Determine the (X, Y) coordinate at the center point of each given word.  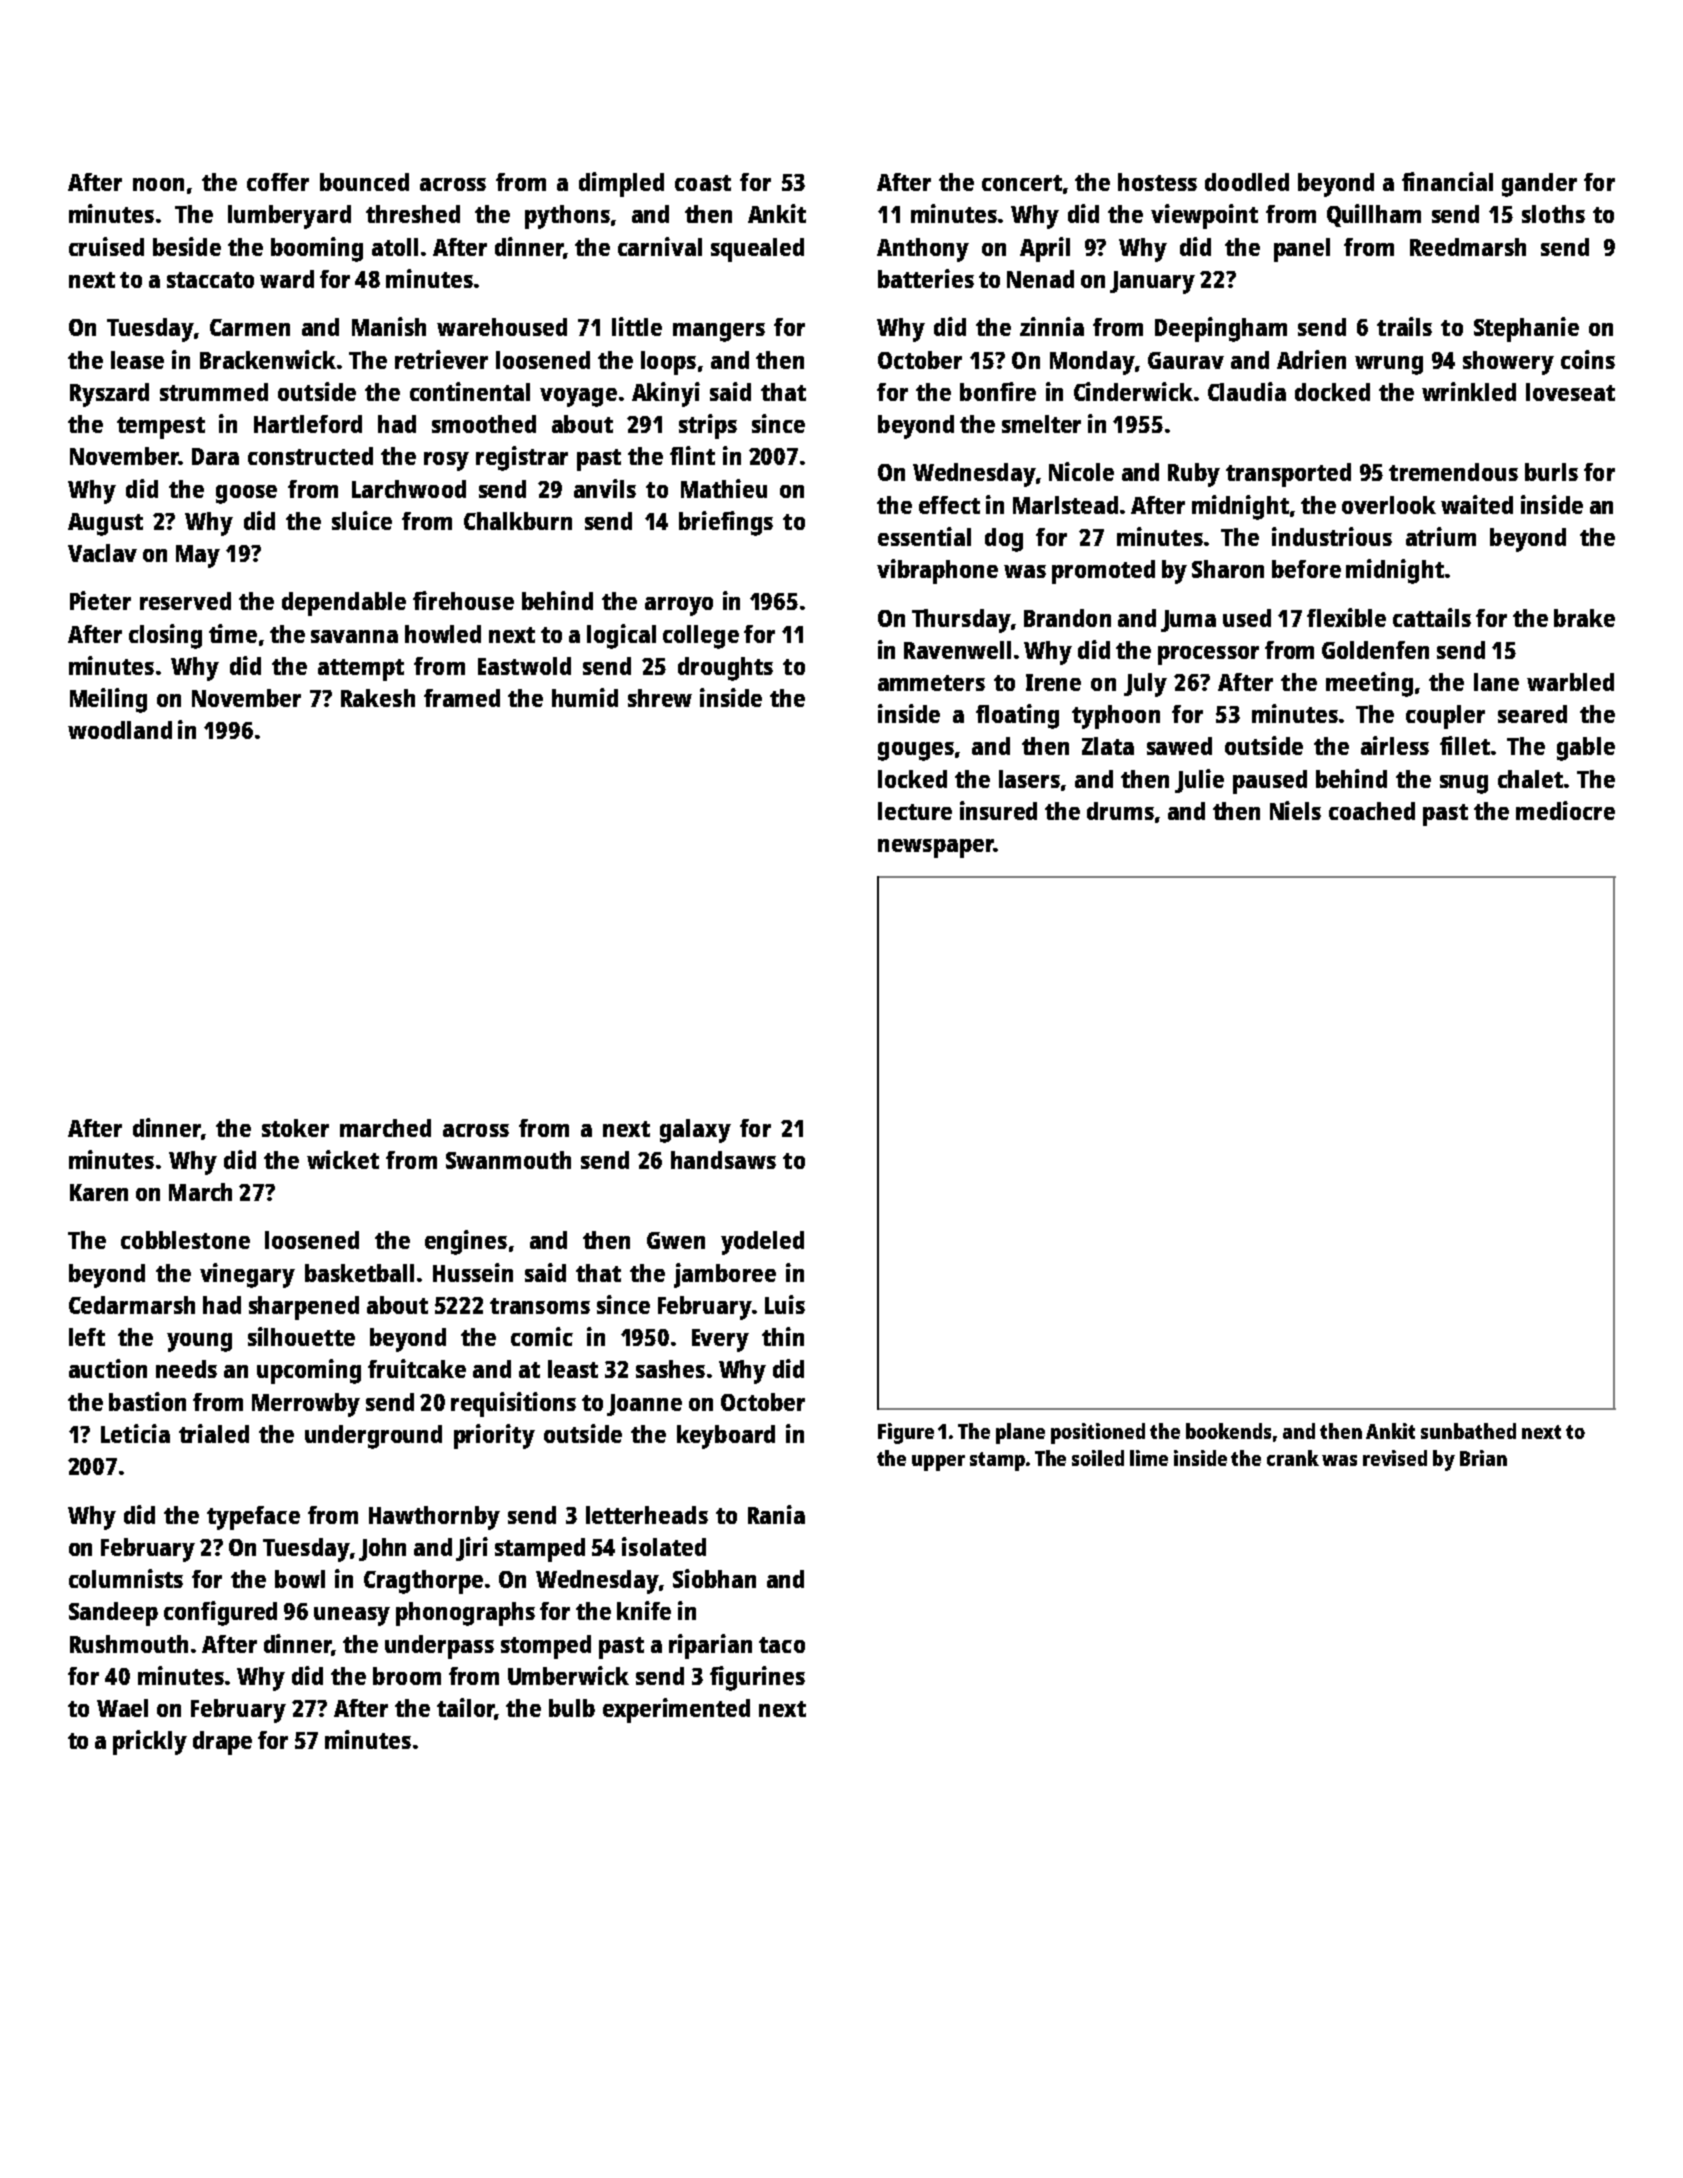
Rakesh (378, 698)
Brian (1483, 1458)
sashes (670, 1369)
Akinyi (666, 394)
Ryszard (109, 395)
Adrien (1311, 359)
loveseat (1570, 392)
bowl (300, 1579)
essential (924, 536)
